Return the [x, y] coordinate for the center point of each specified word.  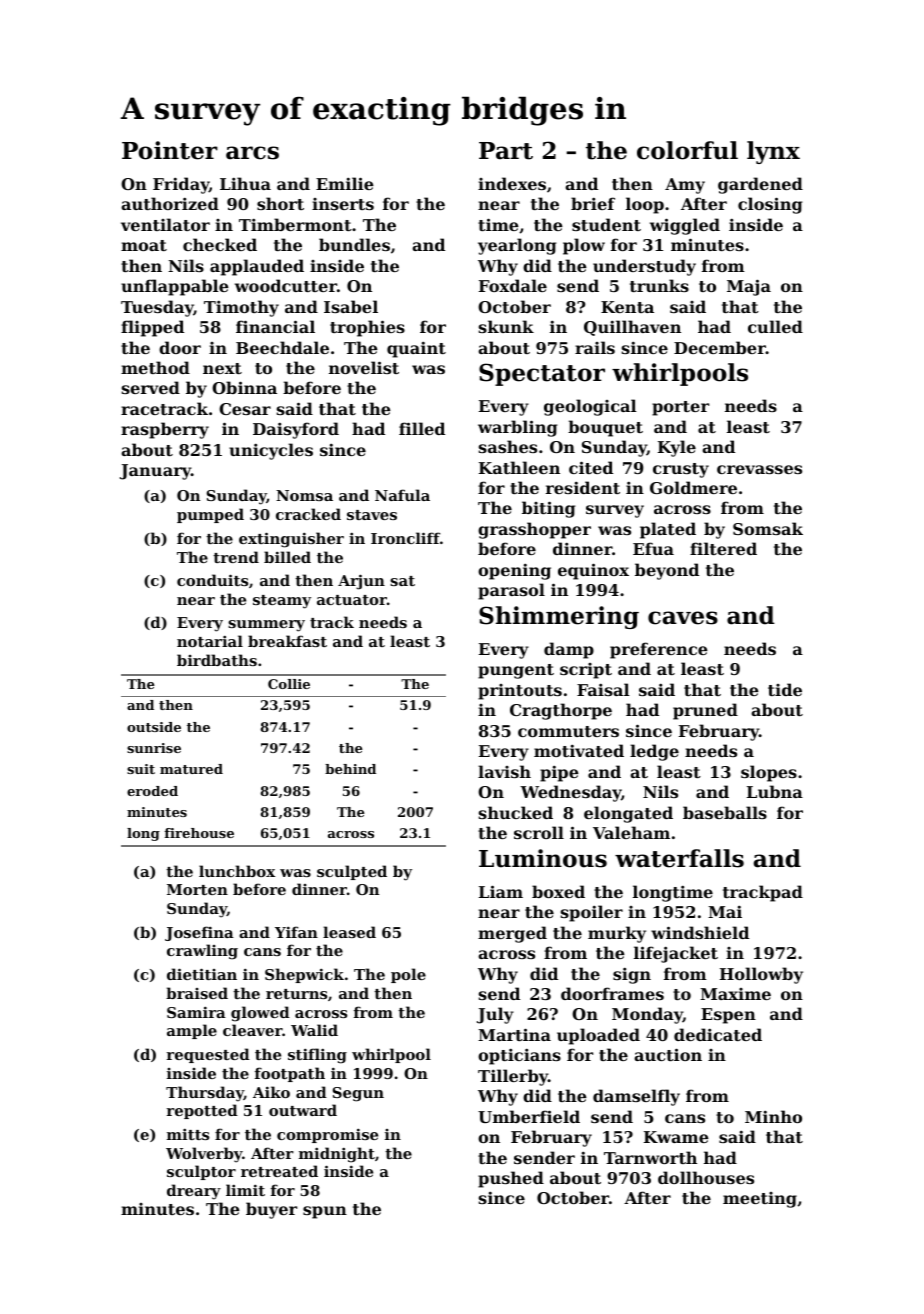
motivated [579, 750]
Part [506, 151]
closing [770, 205]
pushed [511, 1179]
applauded [257, 267]
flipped [152, 328]
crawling [202, 952]
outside [154, 727]
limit [245, 1190]
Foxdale [513, 285]
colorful [687, 150]
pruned [705, 711]
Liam [501, 891]
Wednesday [570, 793]
